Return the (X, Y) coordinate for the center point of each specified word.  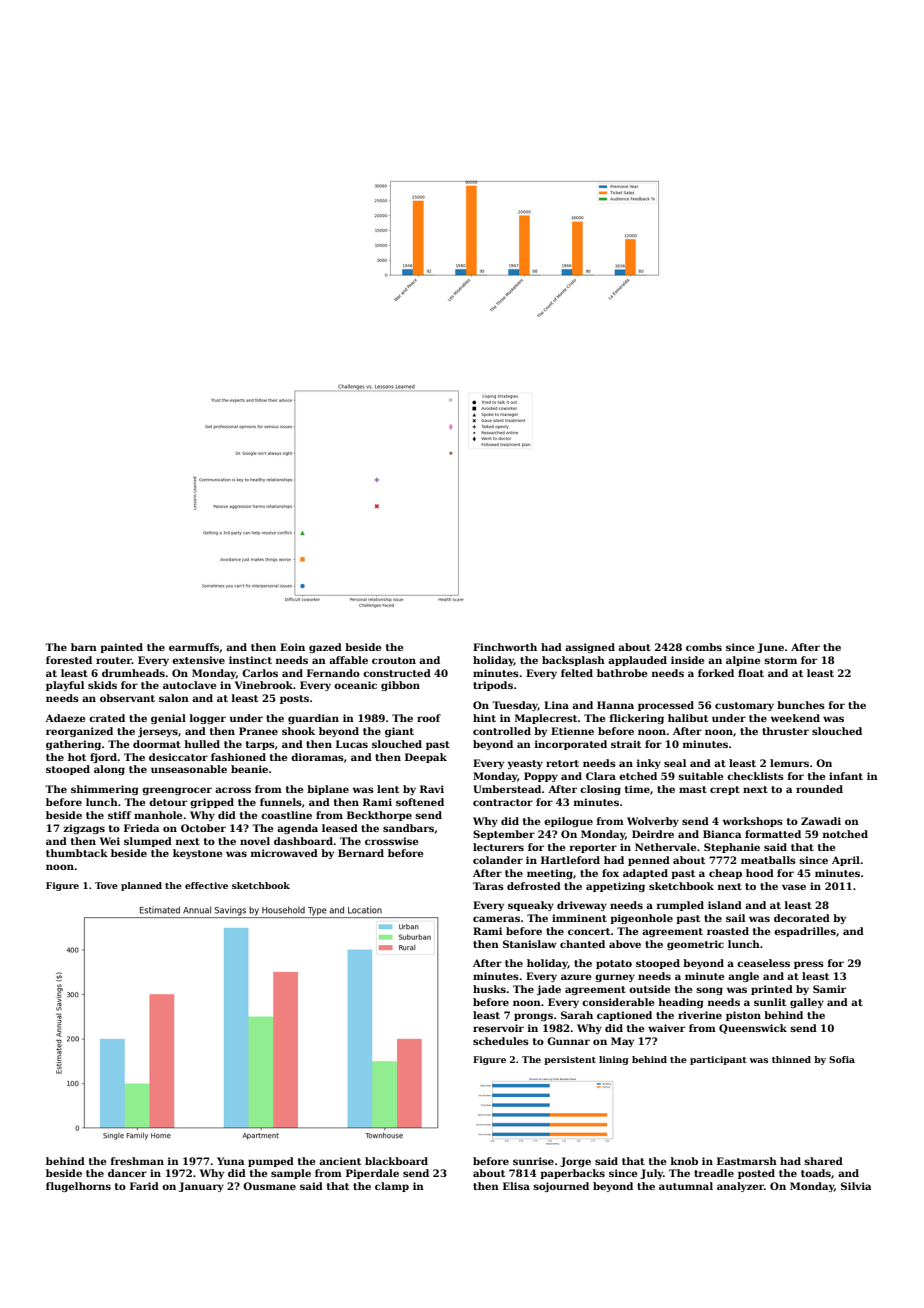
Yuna (230, 1161)
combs (704, 647)
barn (84, 647)
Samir (829, 989)
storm (780, 660)
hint (484, 718)
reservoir (498, 1028)
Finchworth (505, 647)
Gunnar (568, 1041)
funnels (281, 802)
